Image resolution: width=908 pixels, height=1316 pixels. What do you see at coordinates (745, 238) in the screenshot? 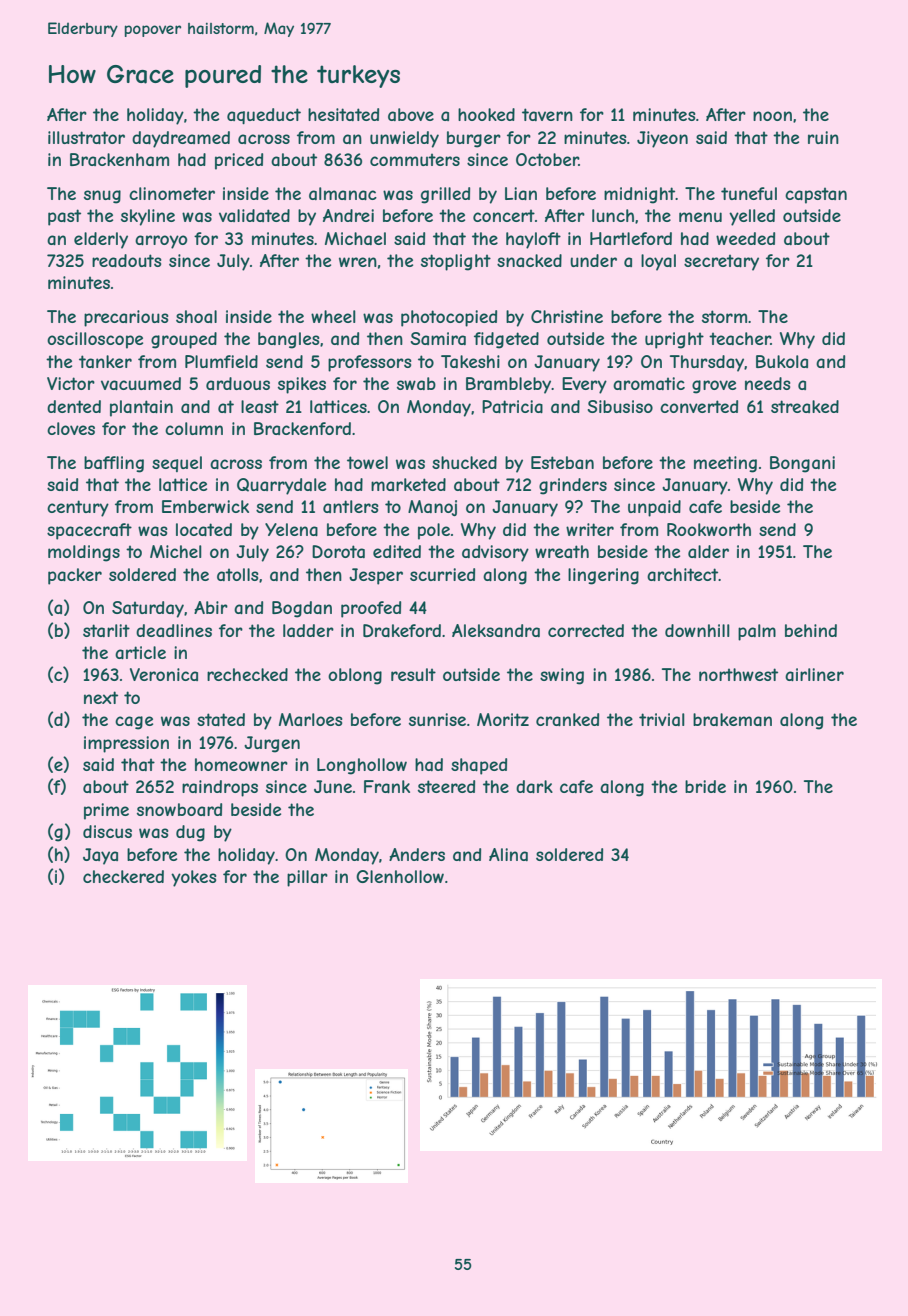
I see `weeded` at bounding box center [745, 238].
